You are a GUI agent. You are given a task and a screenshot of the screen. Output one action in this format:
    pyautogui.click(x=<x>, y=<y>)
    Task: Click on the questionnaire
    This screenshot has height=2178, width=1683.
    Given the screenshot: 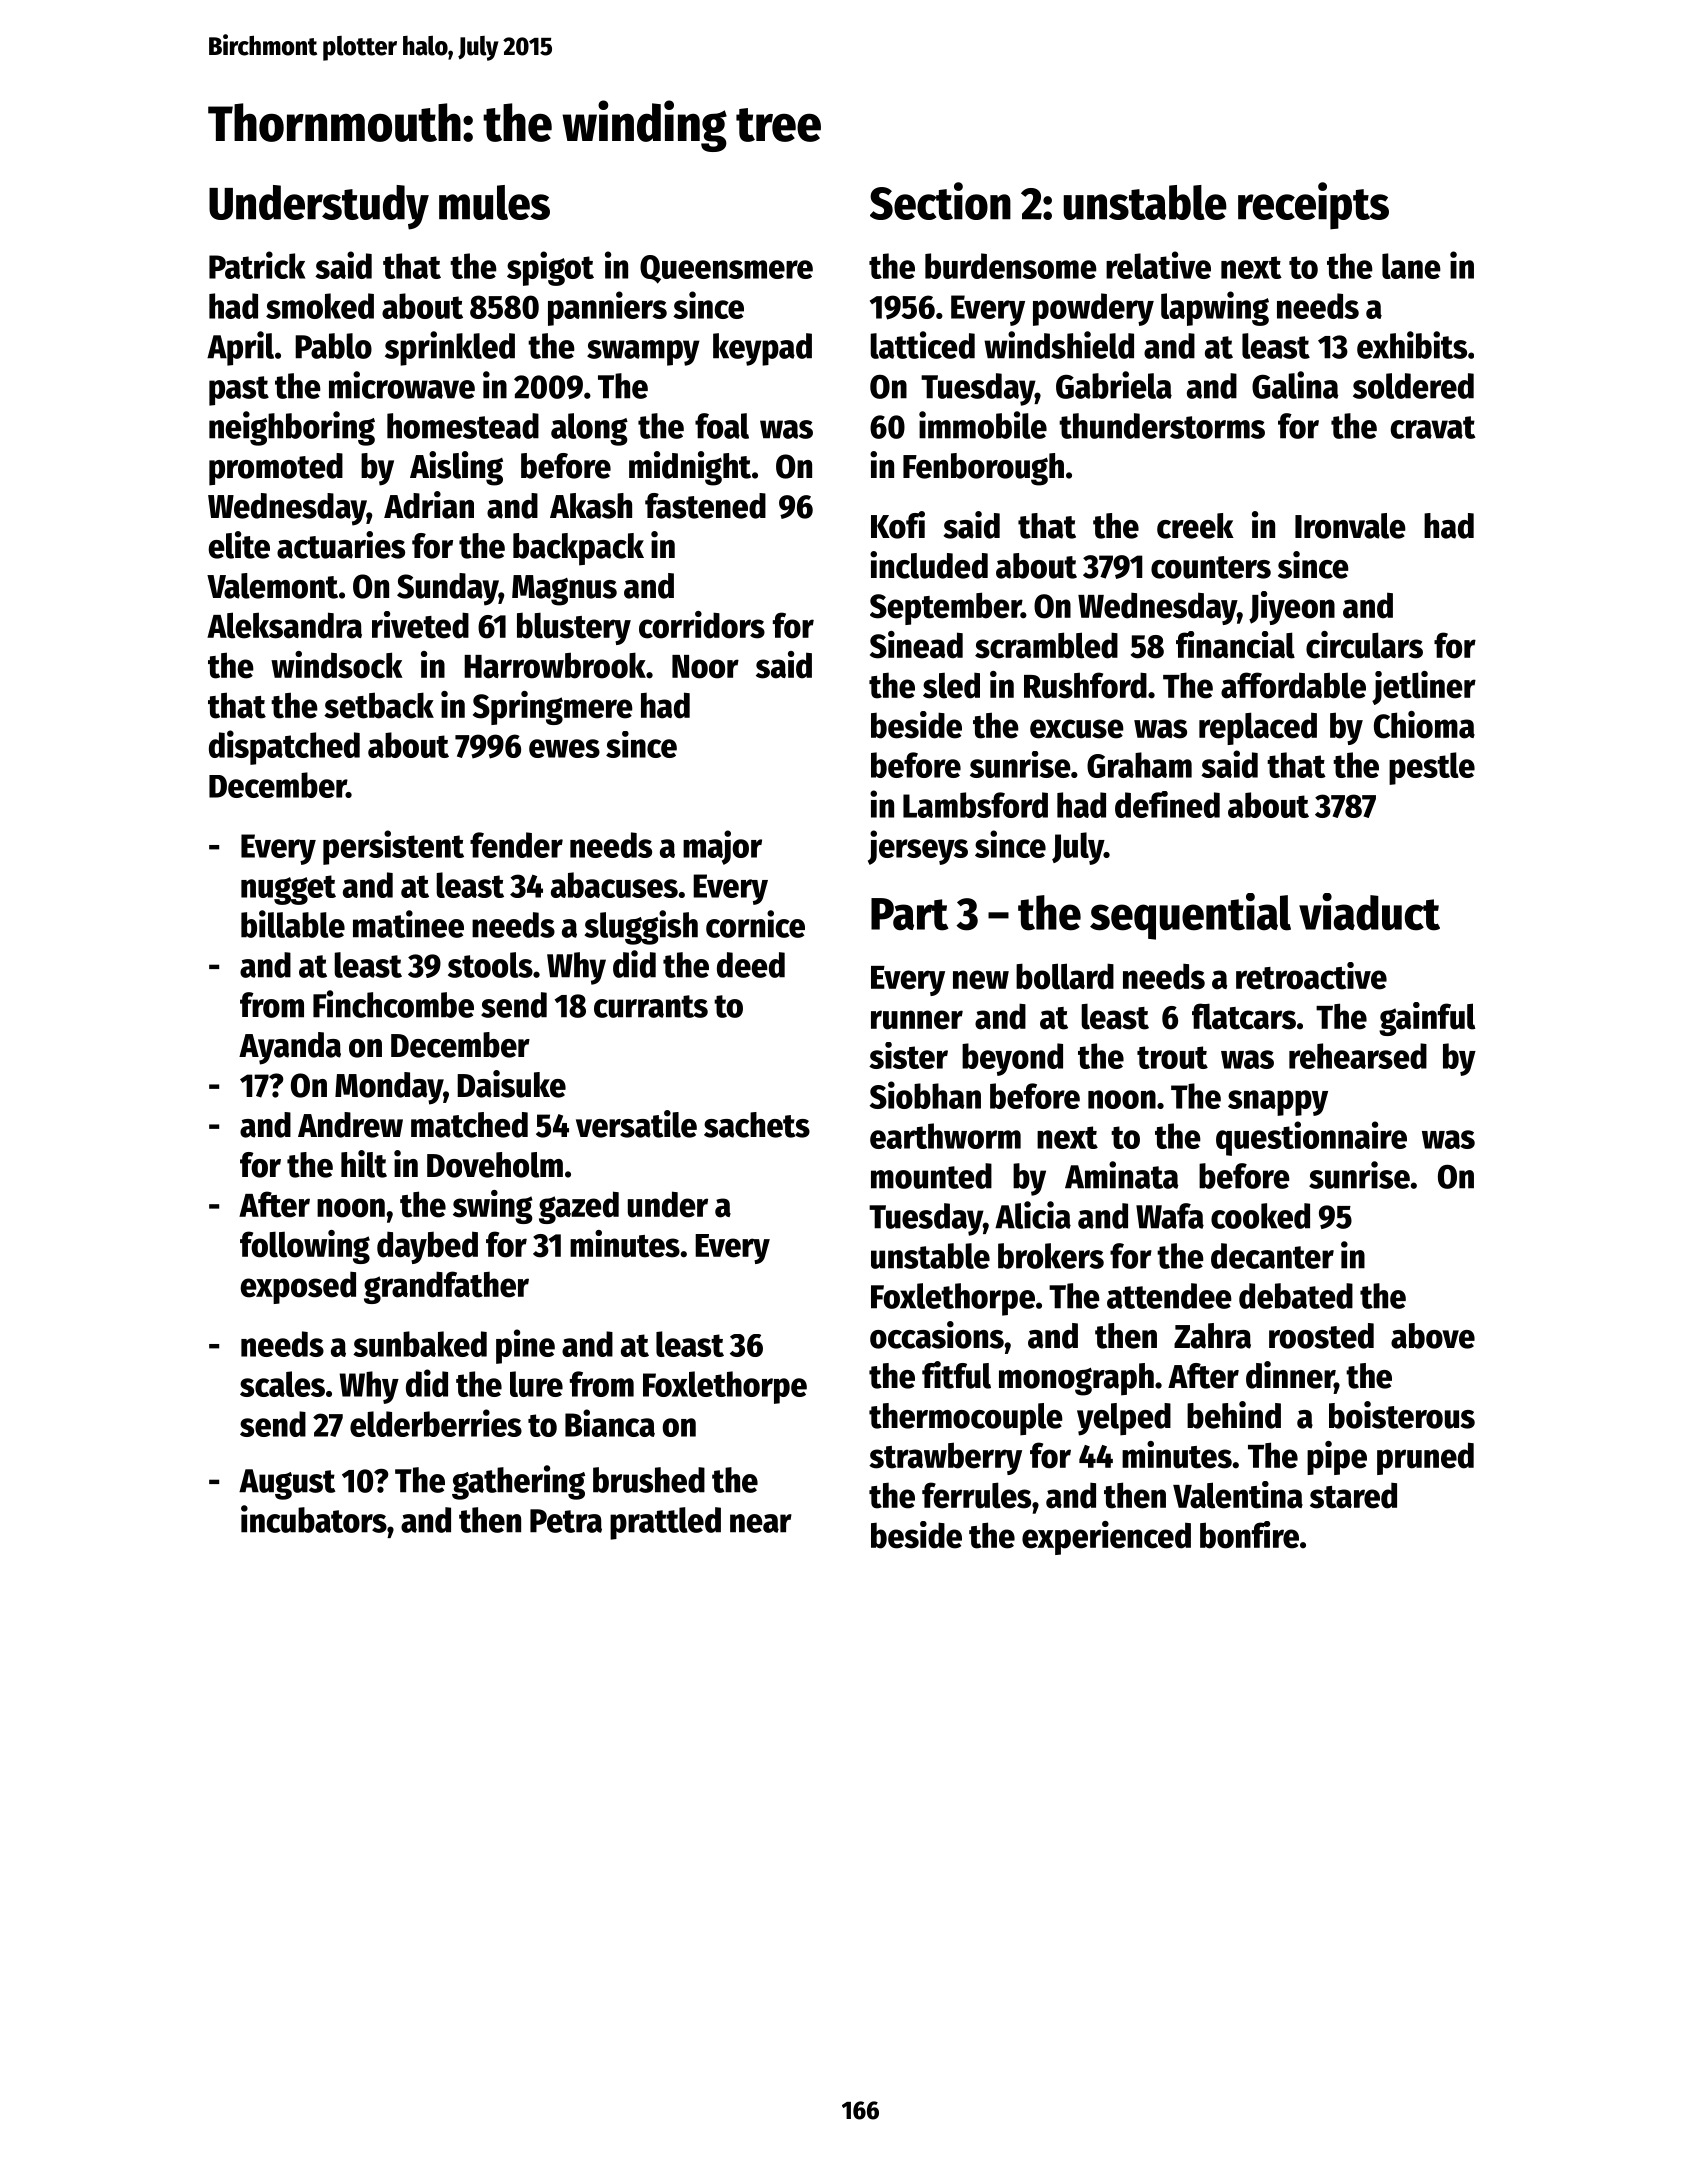 What is the action you would take?
    pyautogui.click(x=1311, y=1138)
